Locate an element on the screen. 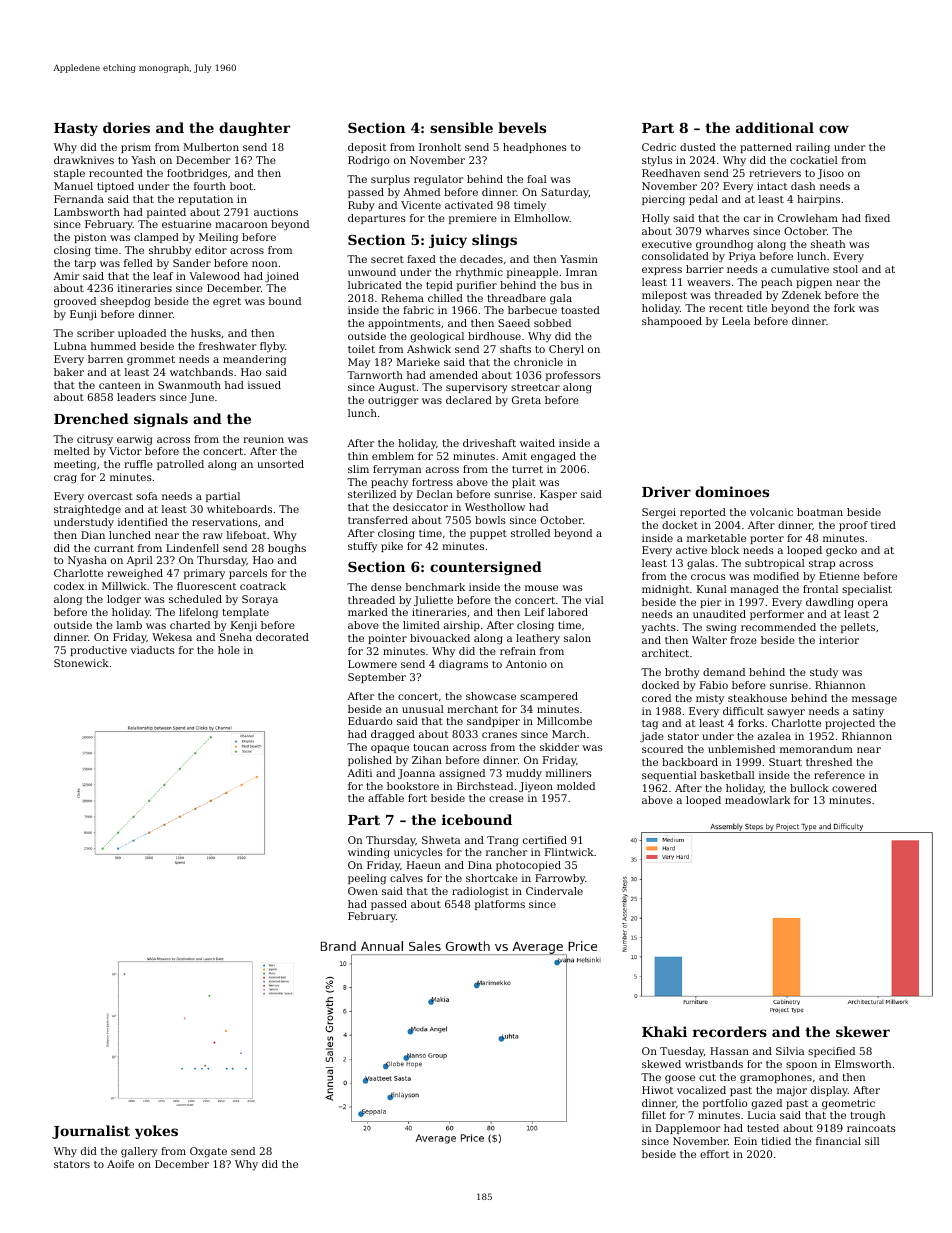 The image size is (952, 1233). Leela is located at coordinates (736, 321).
